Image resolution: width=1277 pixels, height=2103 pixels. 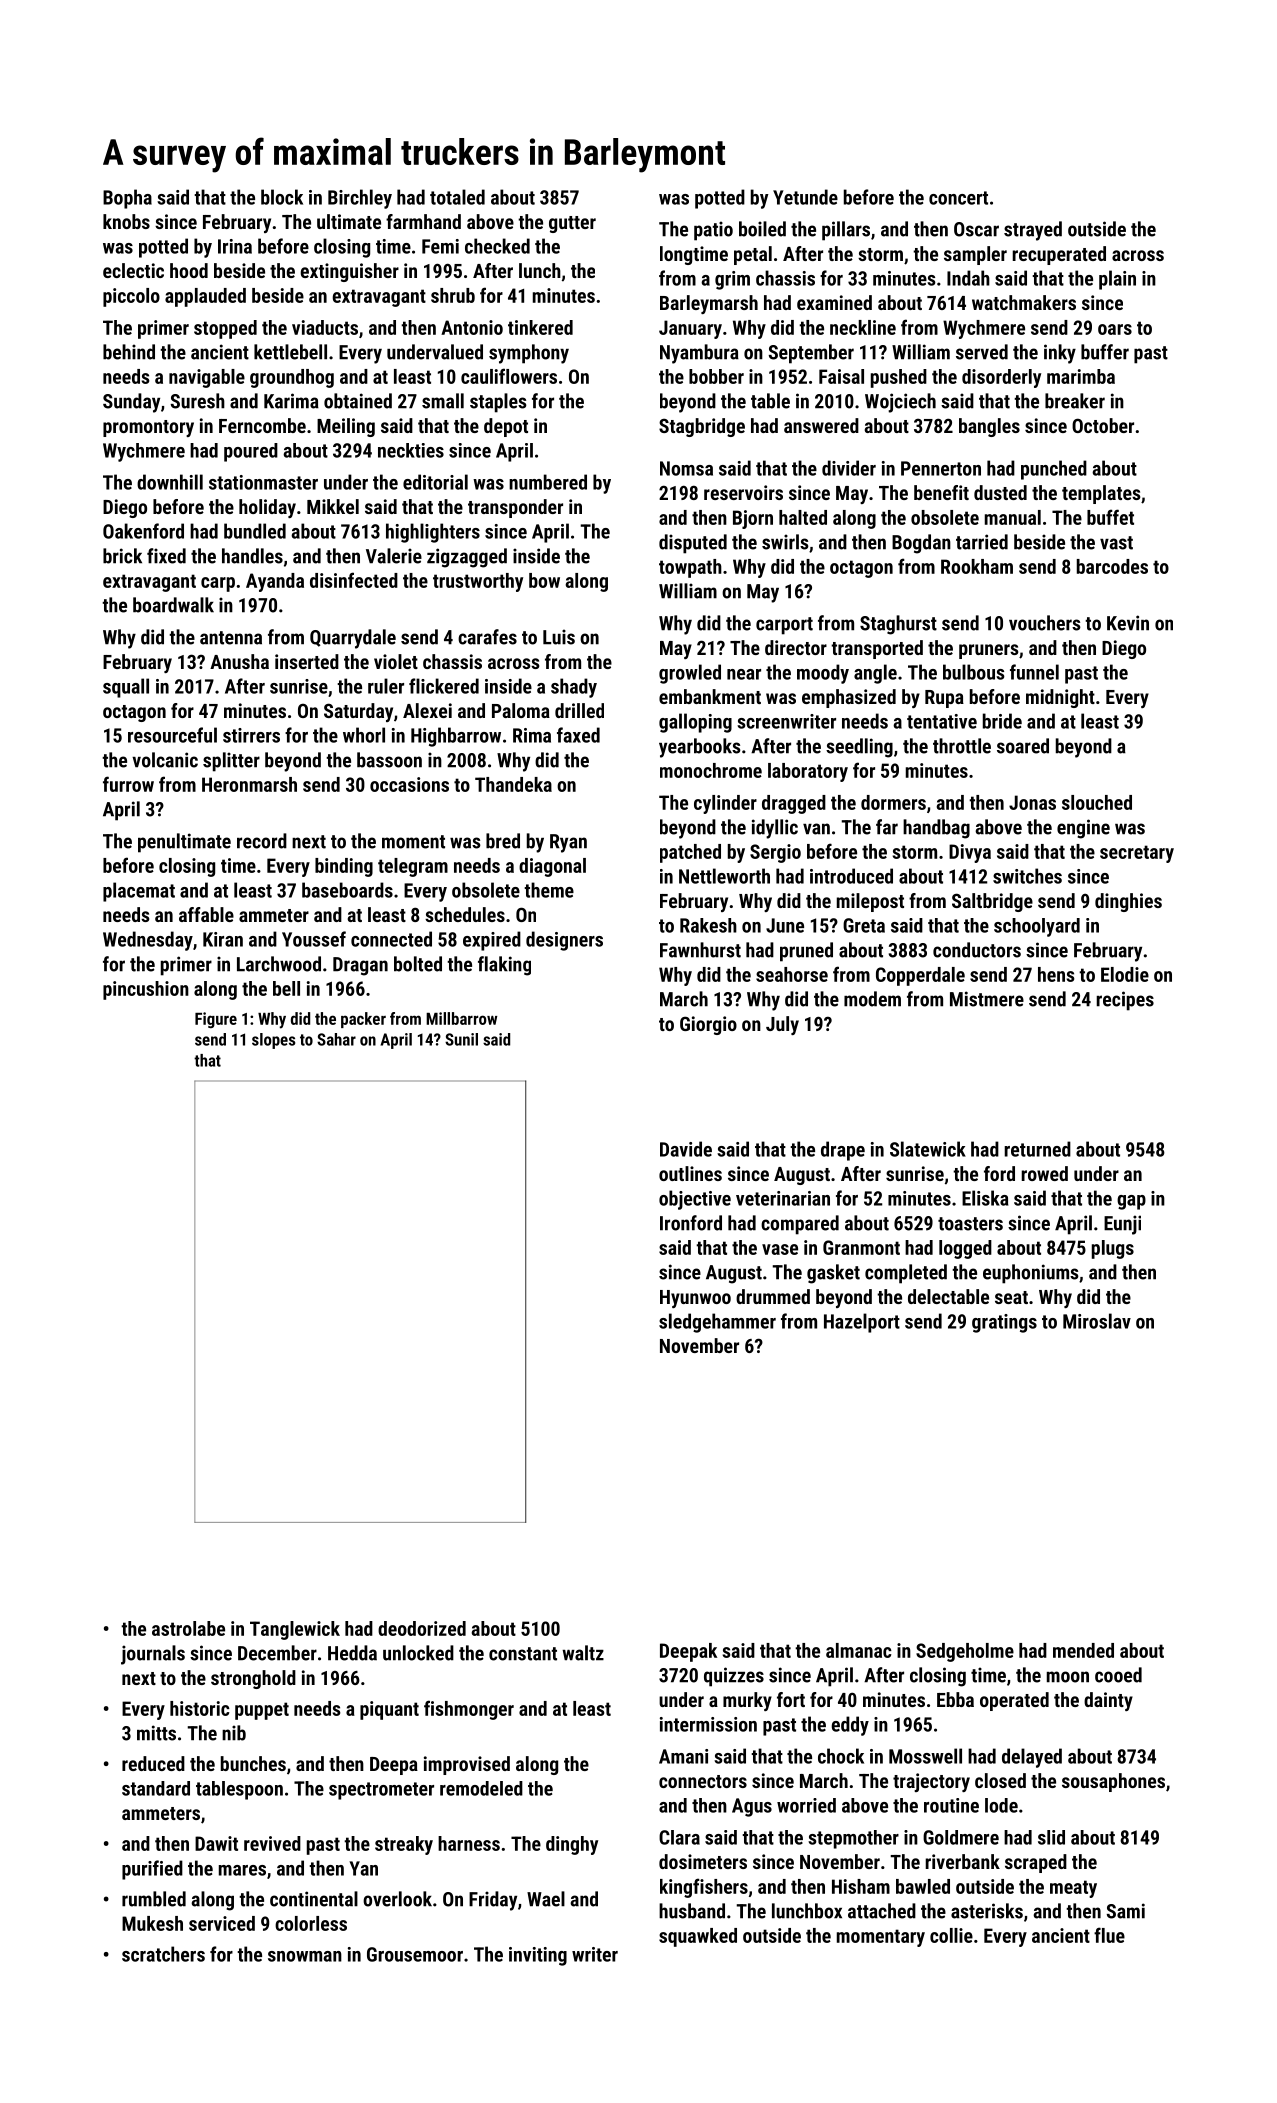 What do you see at coordinates (152, 1923) in the document?
I see `Mukesh` at bounding box center [152, 1923].
